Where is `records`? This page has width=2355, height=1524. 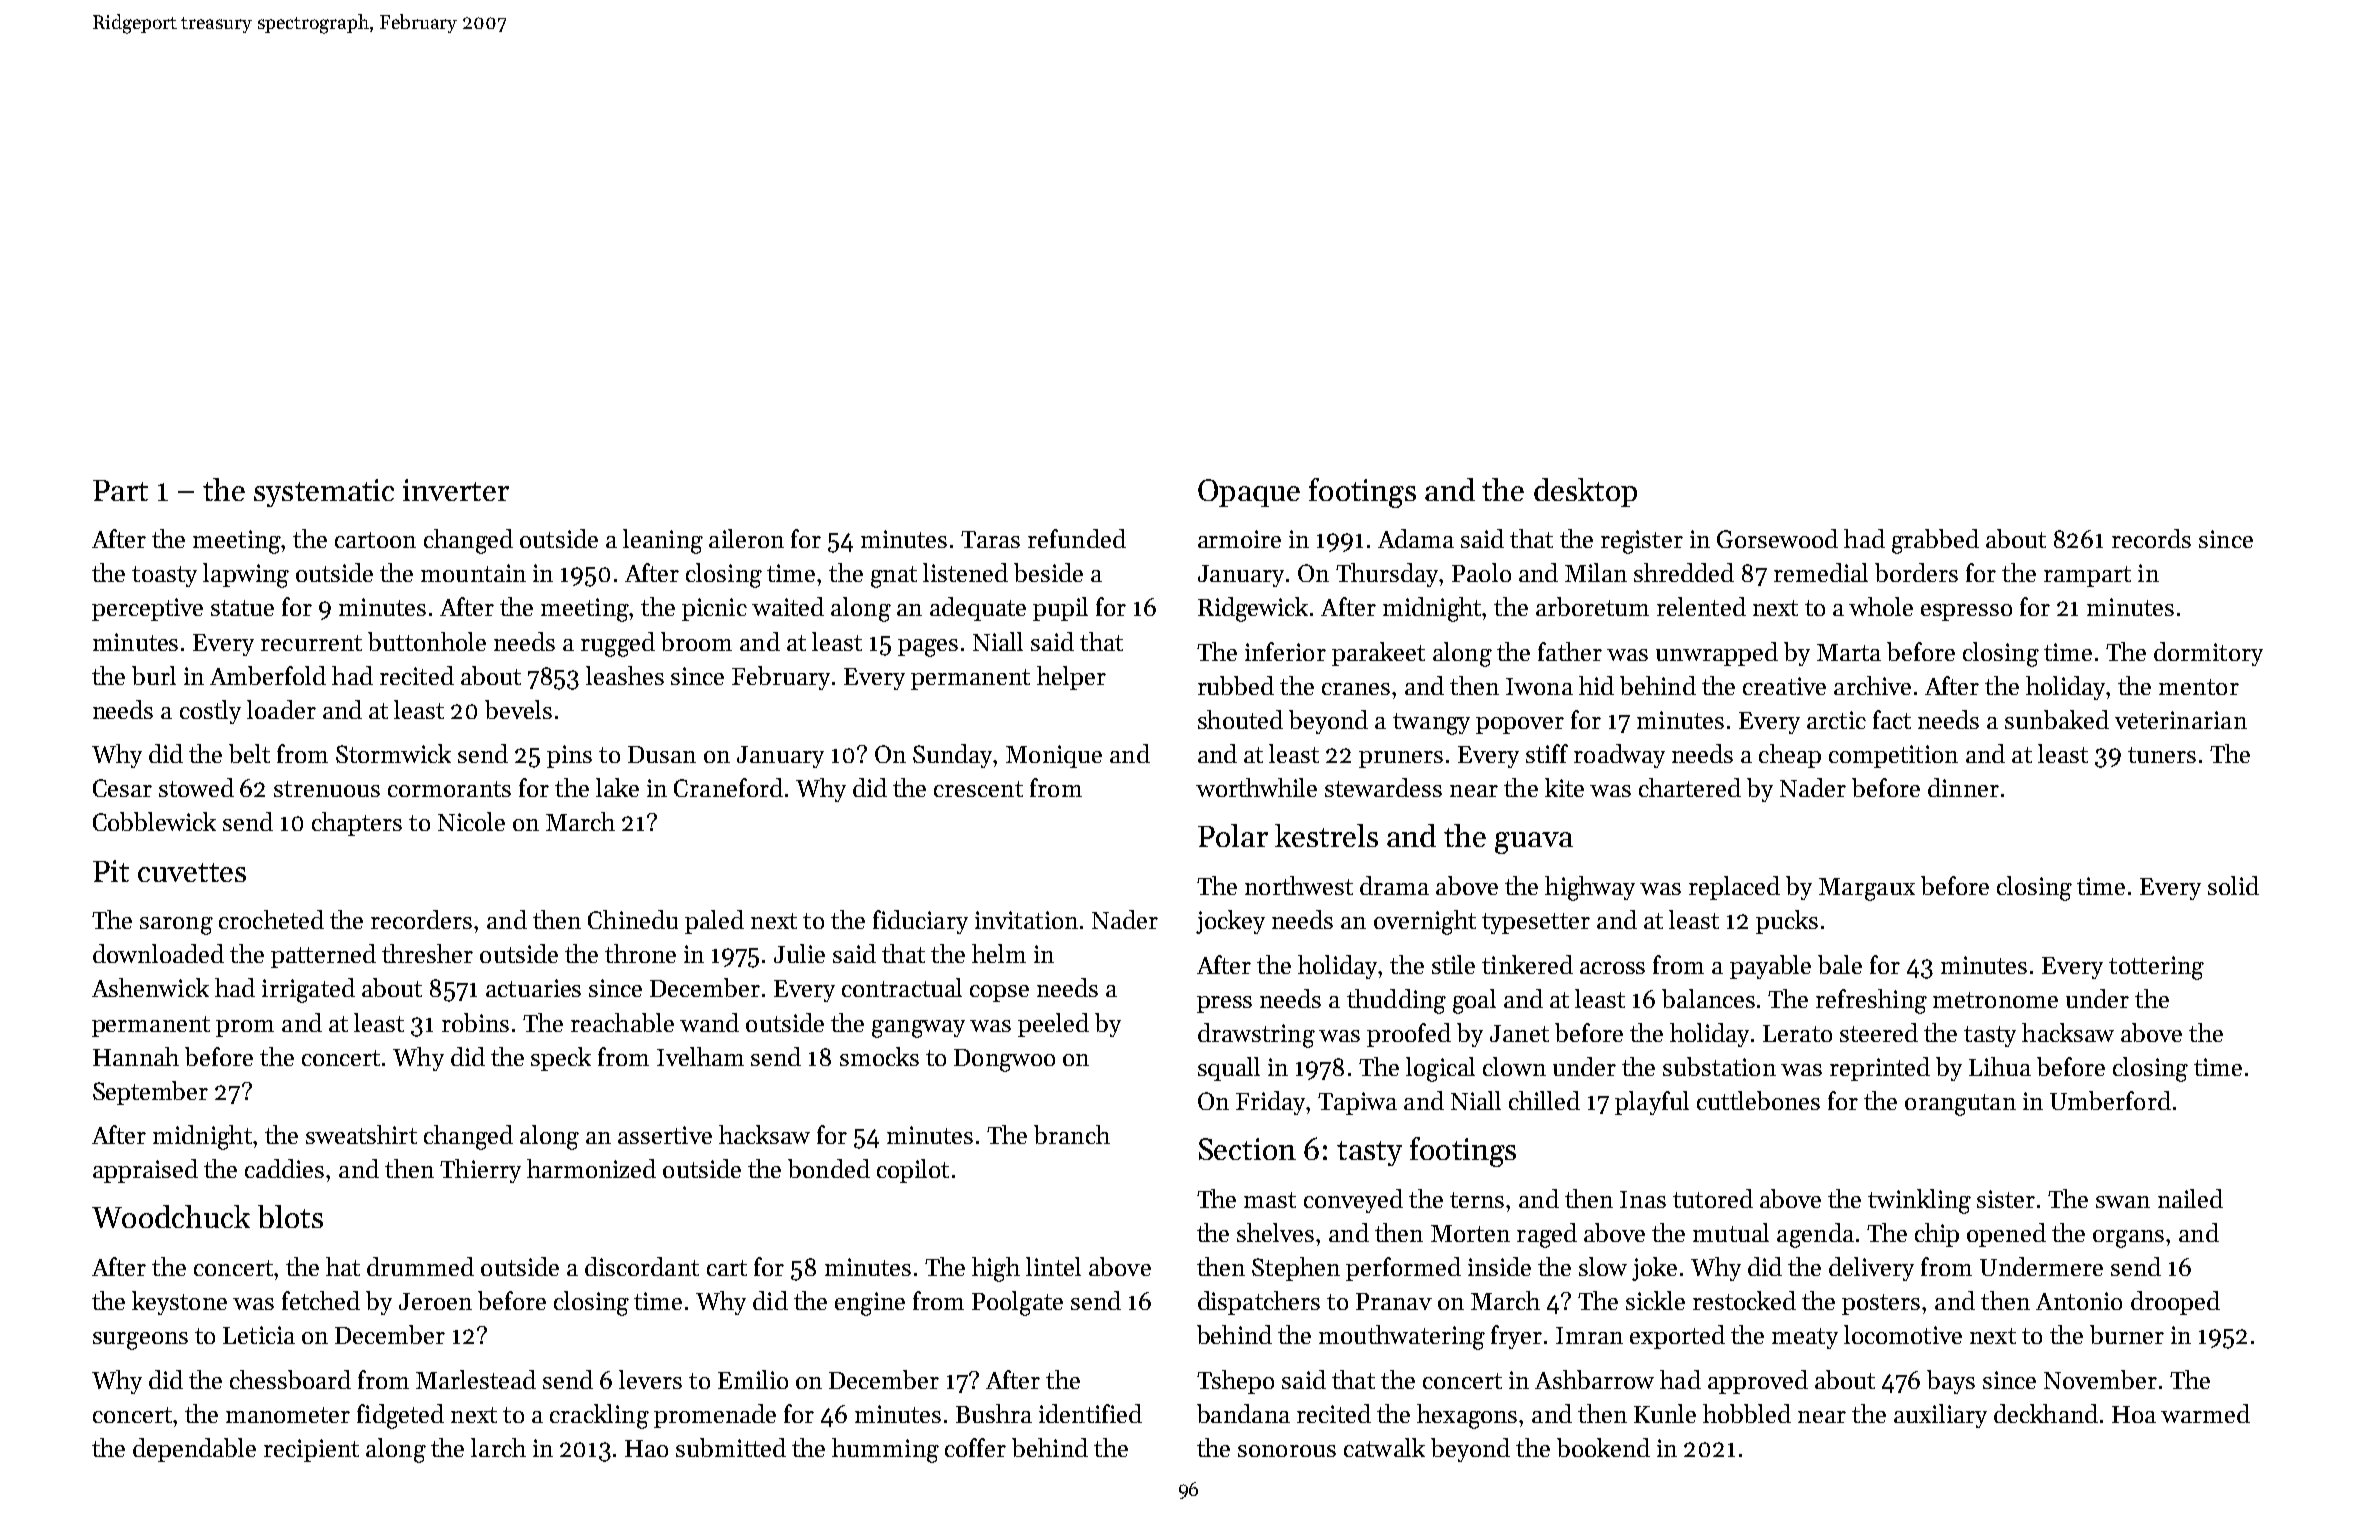
records is located at coordinates (2151, 538).
